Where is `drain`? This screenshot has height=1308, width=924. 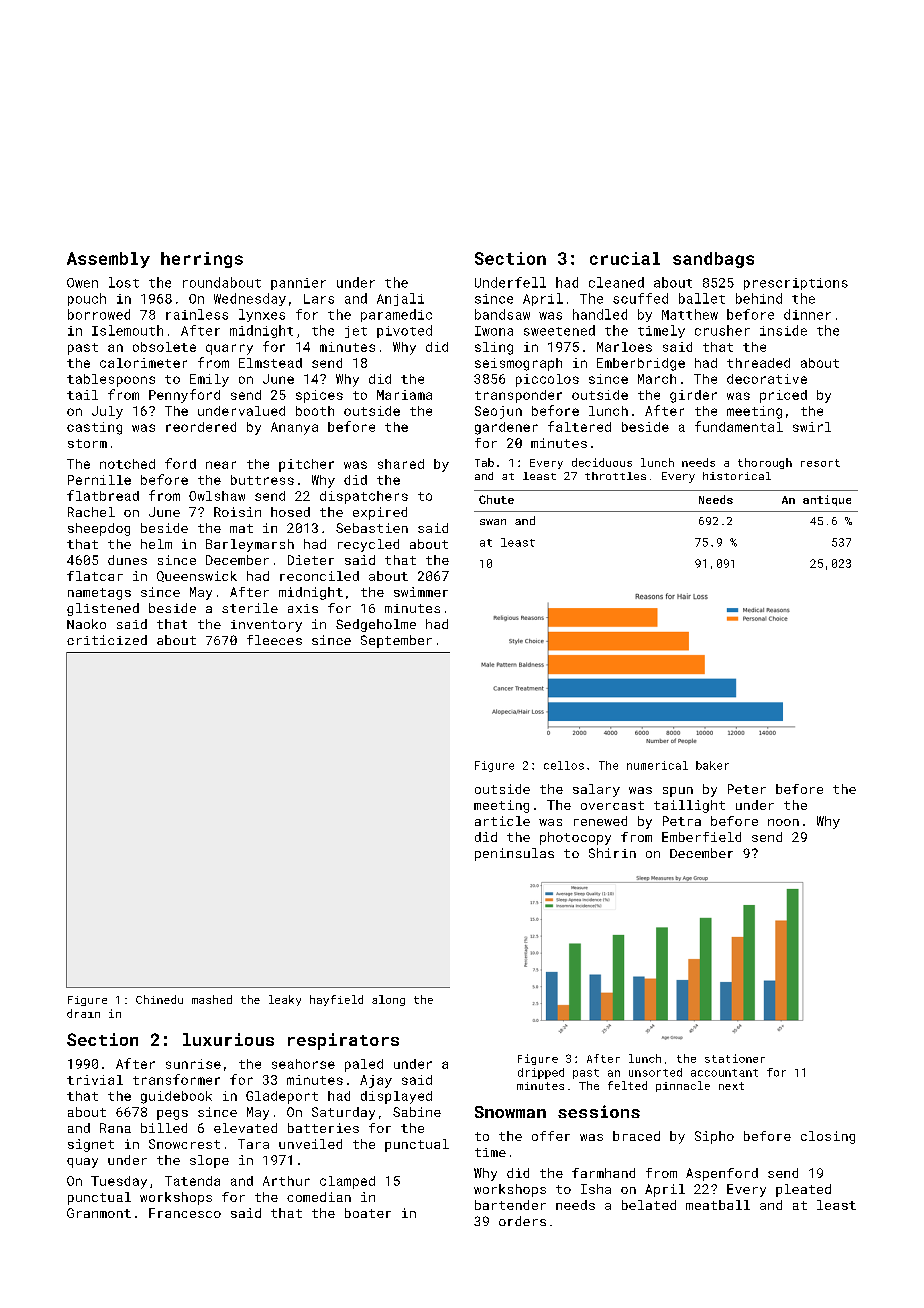 drain is located at coordinates (83, 1013).
